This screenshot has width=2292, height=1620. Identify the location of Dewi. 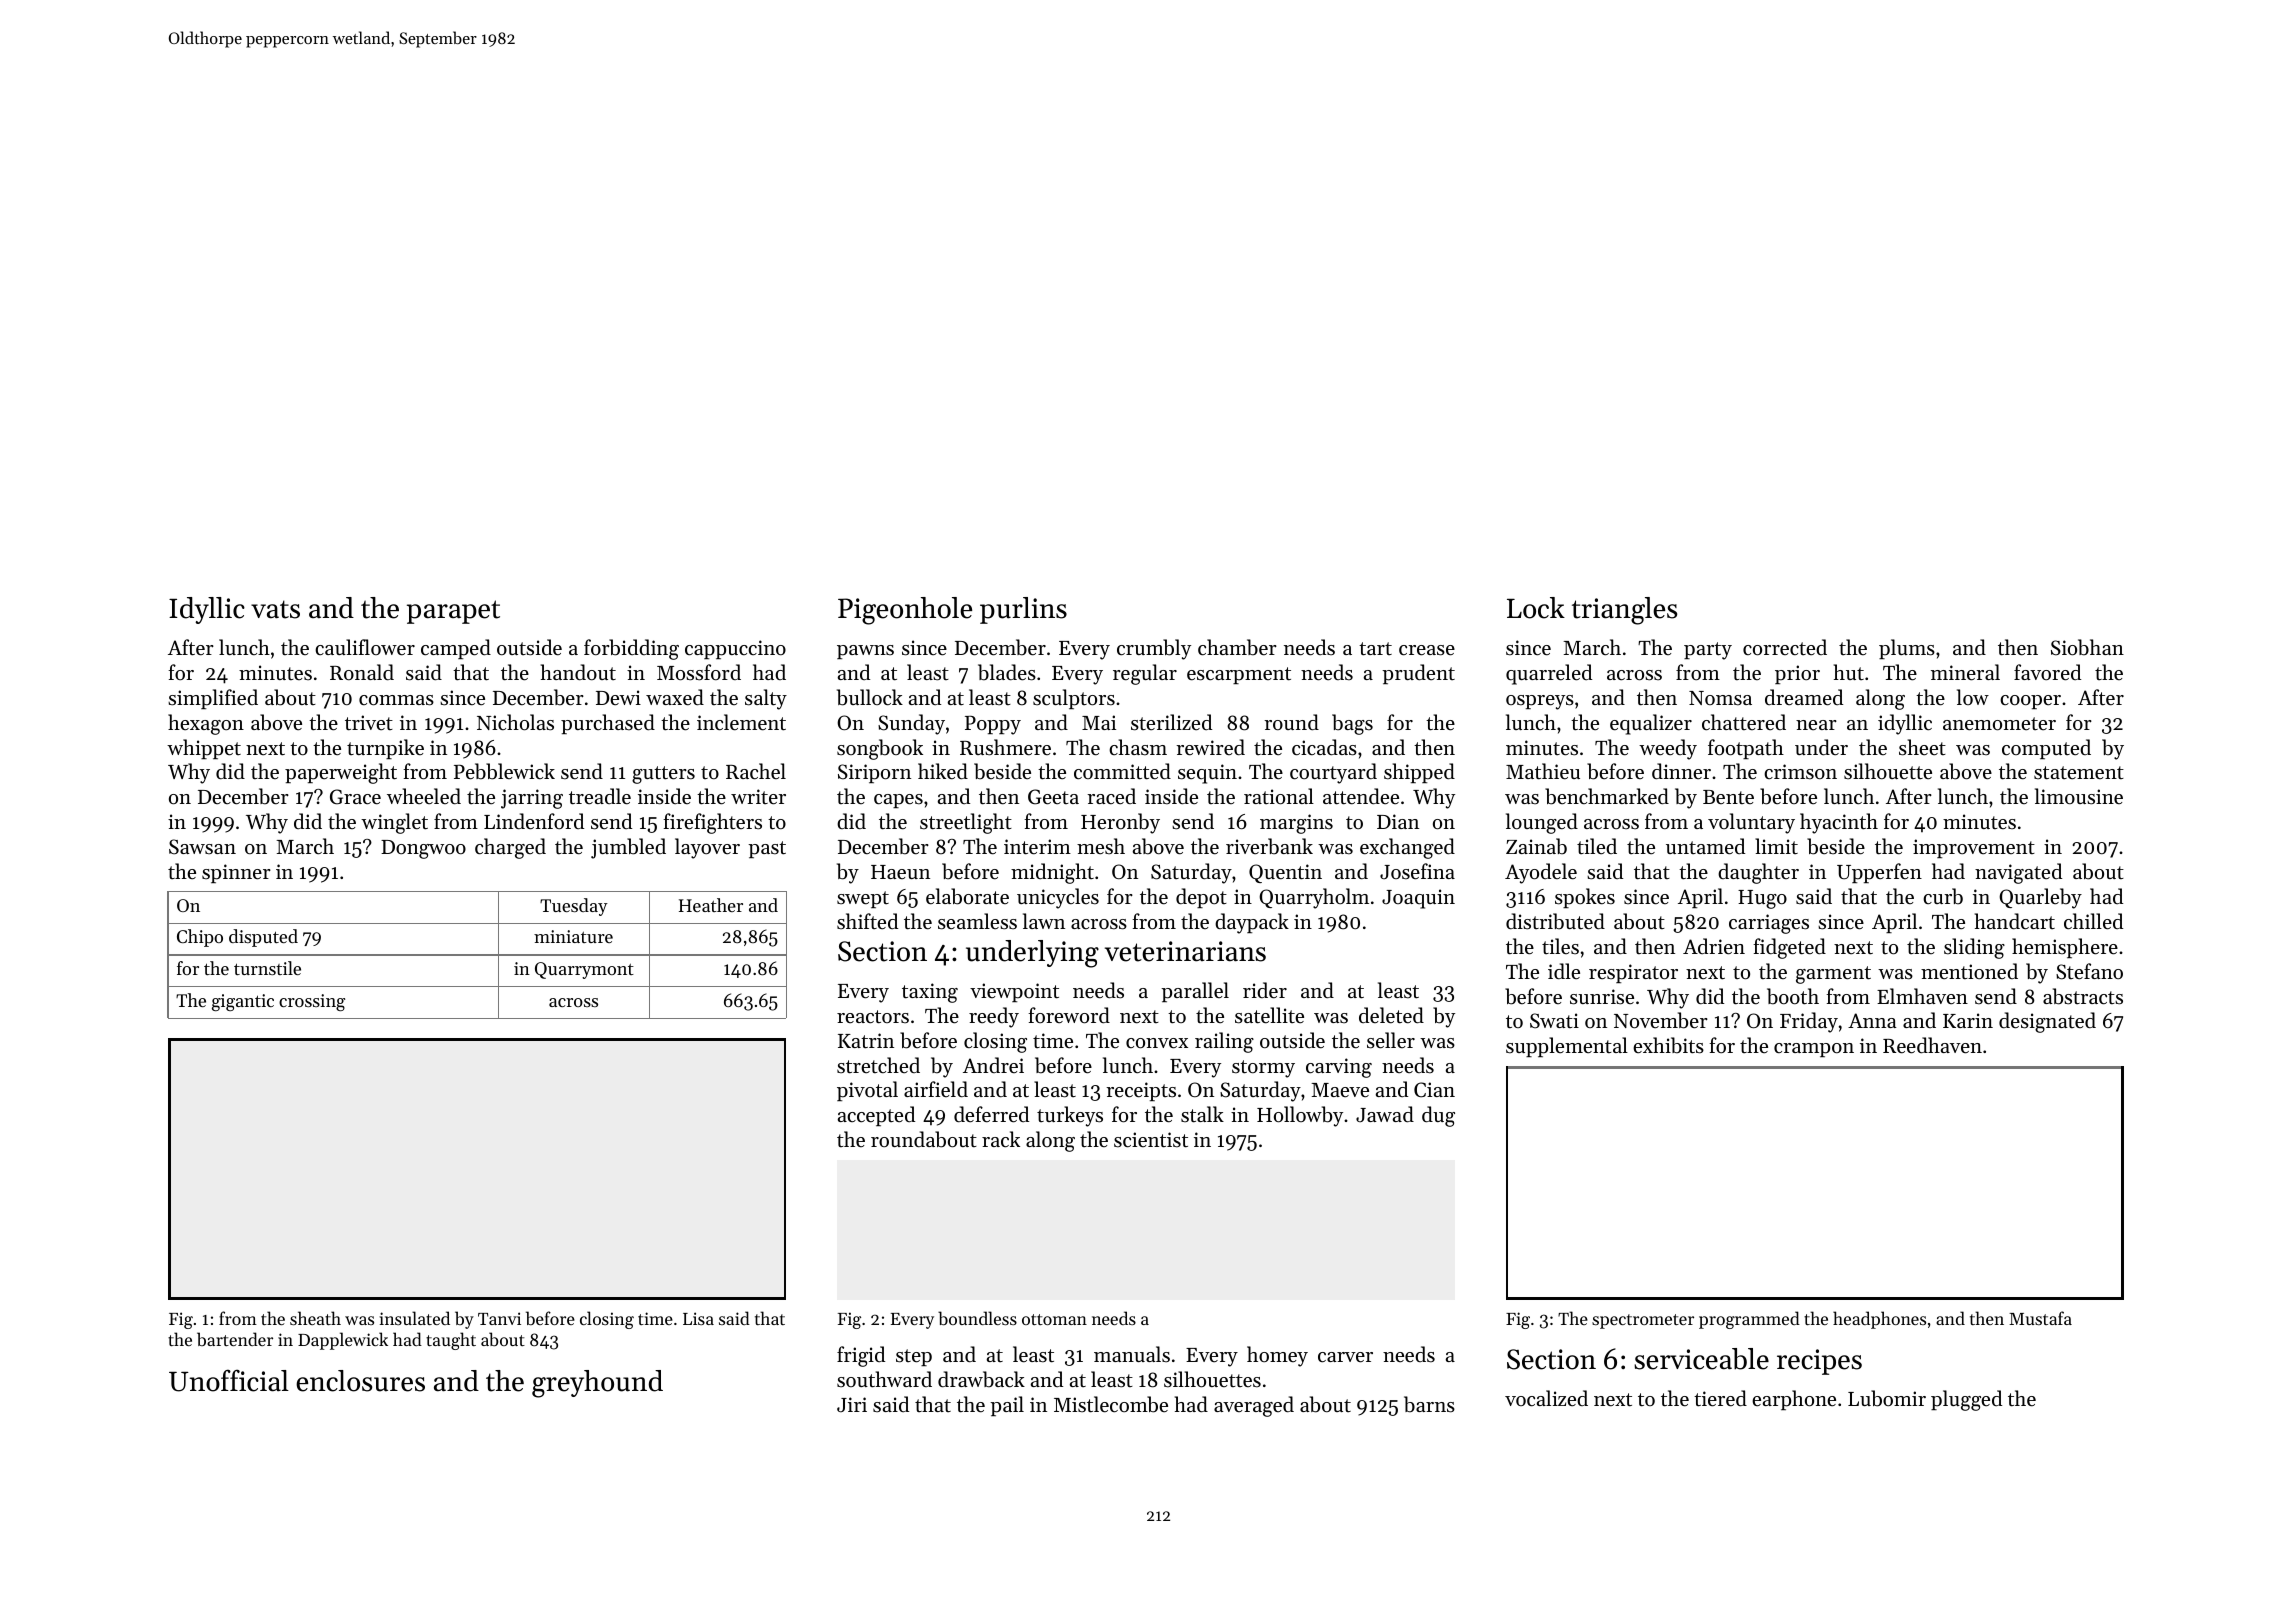
(618, 698).
